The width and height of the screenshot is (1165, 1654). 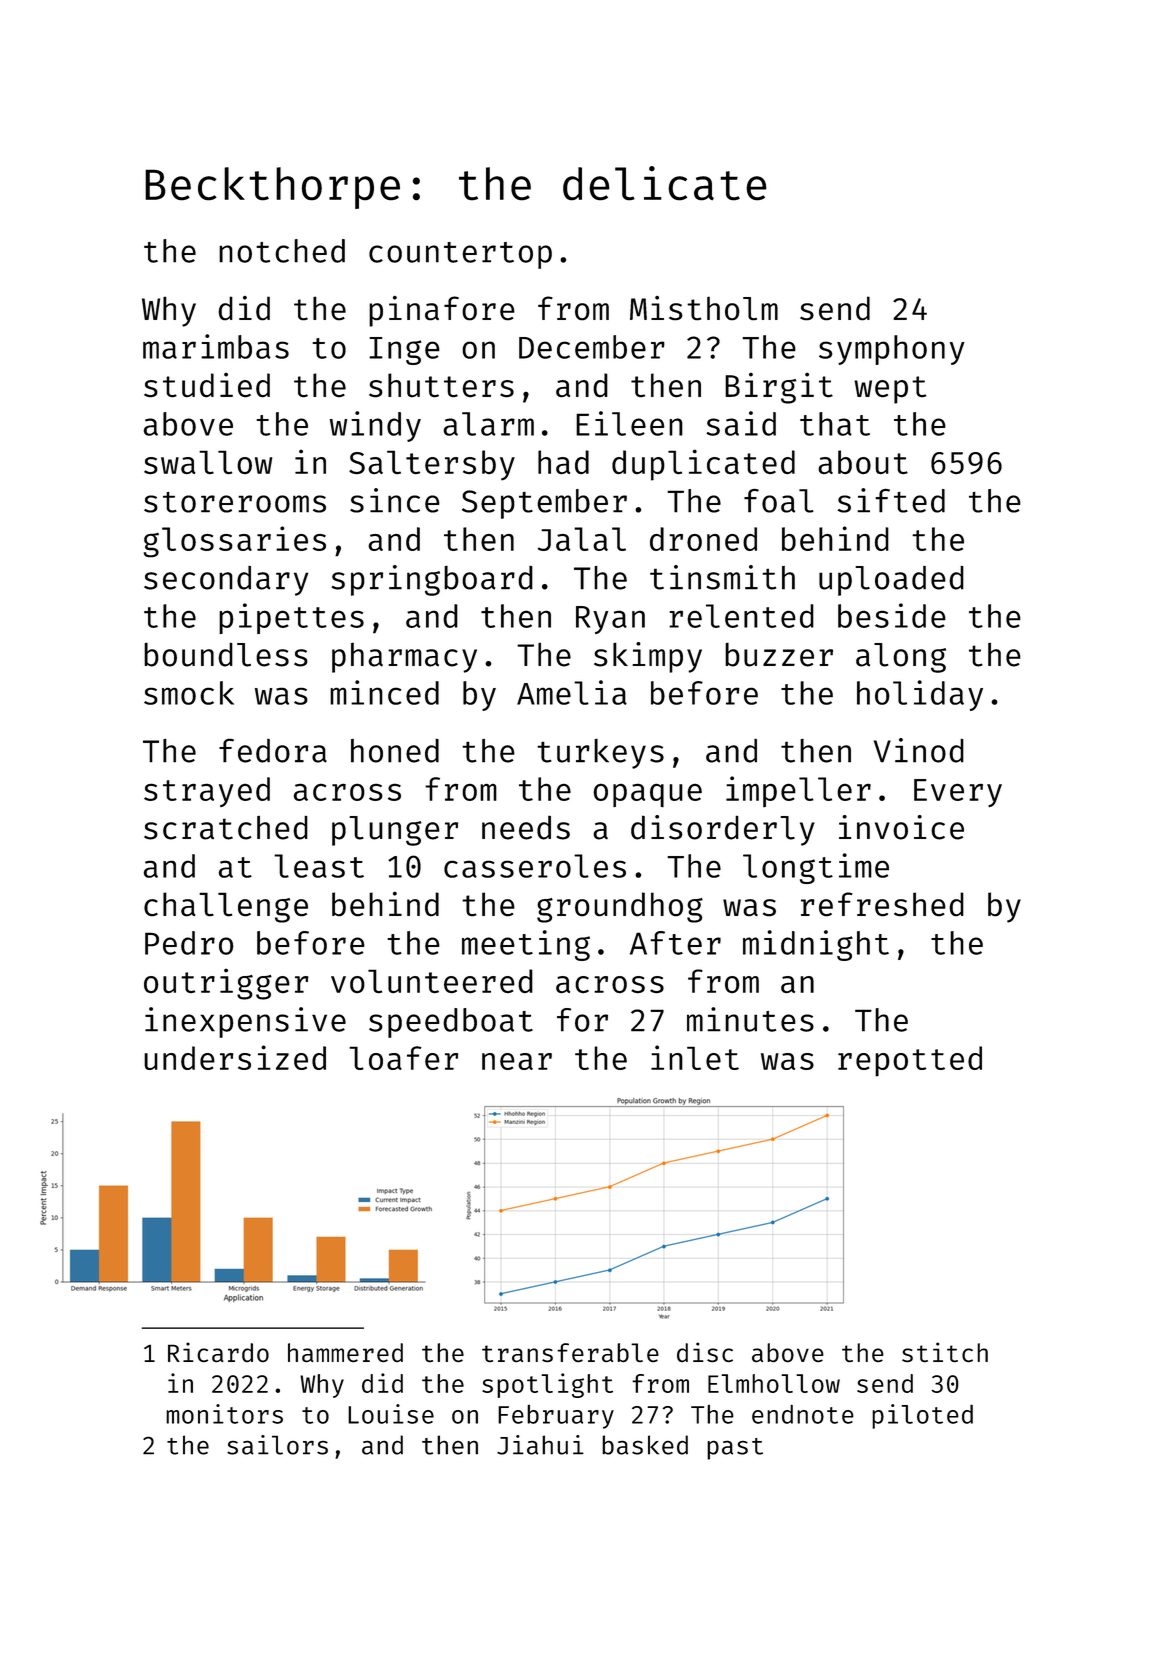 I want to click on countertop, so click(x=460, y=255).
